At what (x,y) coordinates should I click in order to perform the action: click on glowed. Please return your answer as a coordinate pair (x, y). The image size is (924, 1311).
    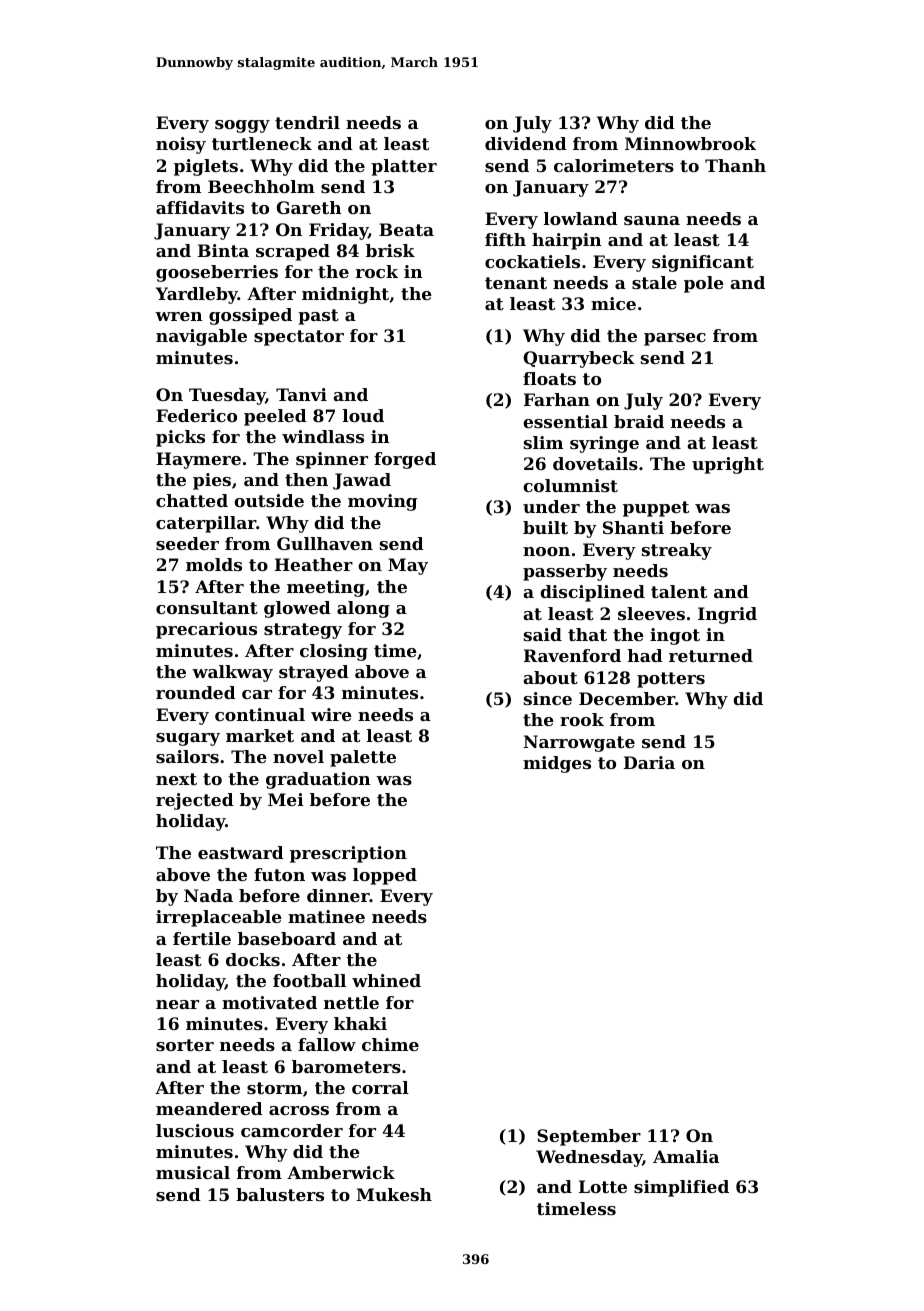
    Looking at the image, I should click on (297, 609).
